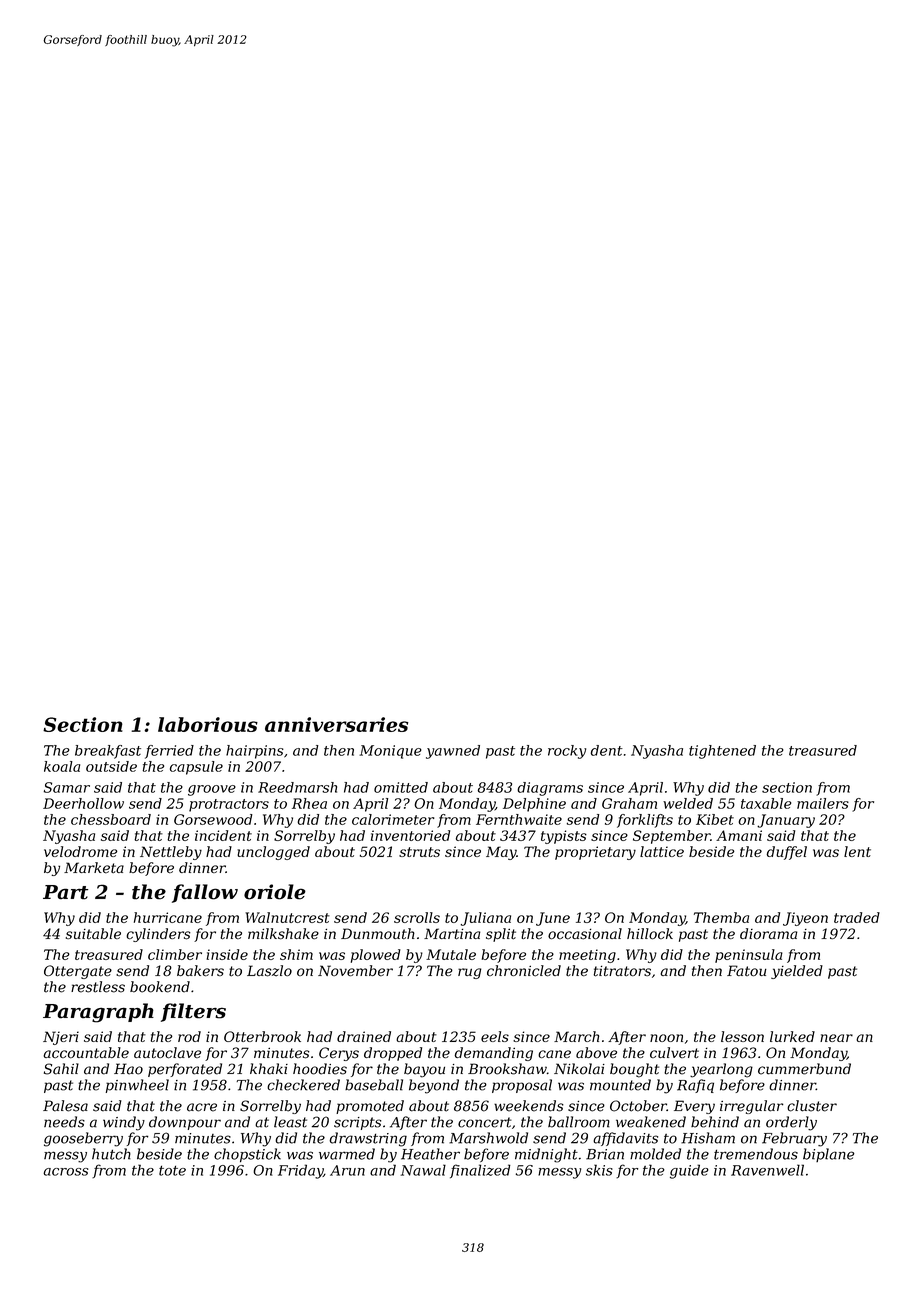  What do you see at coordinates (695, 1086) in the image?
I see `Rafiq` at bounding box center [695, 1086].
